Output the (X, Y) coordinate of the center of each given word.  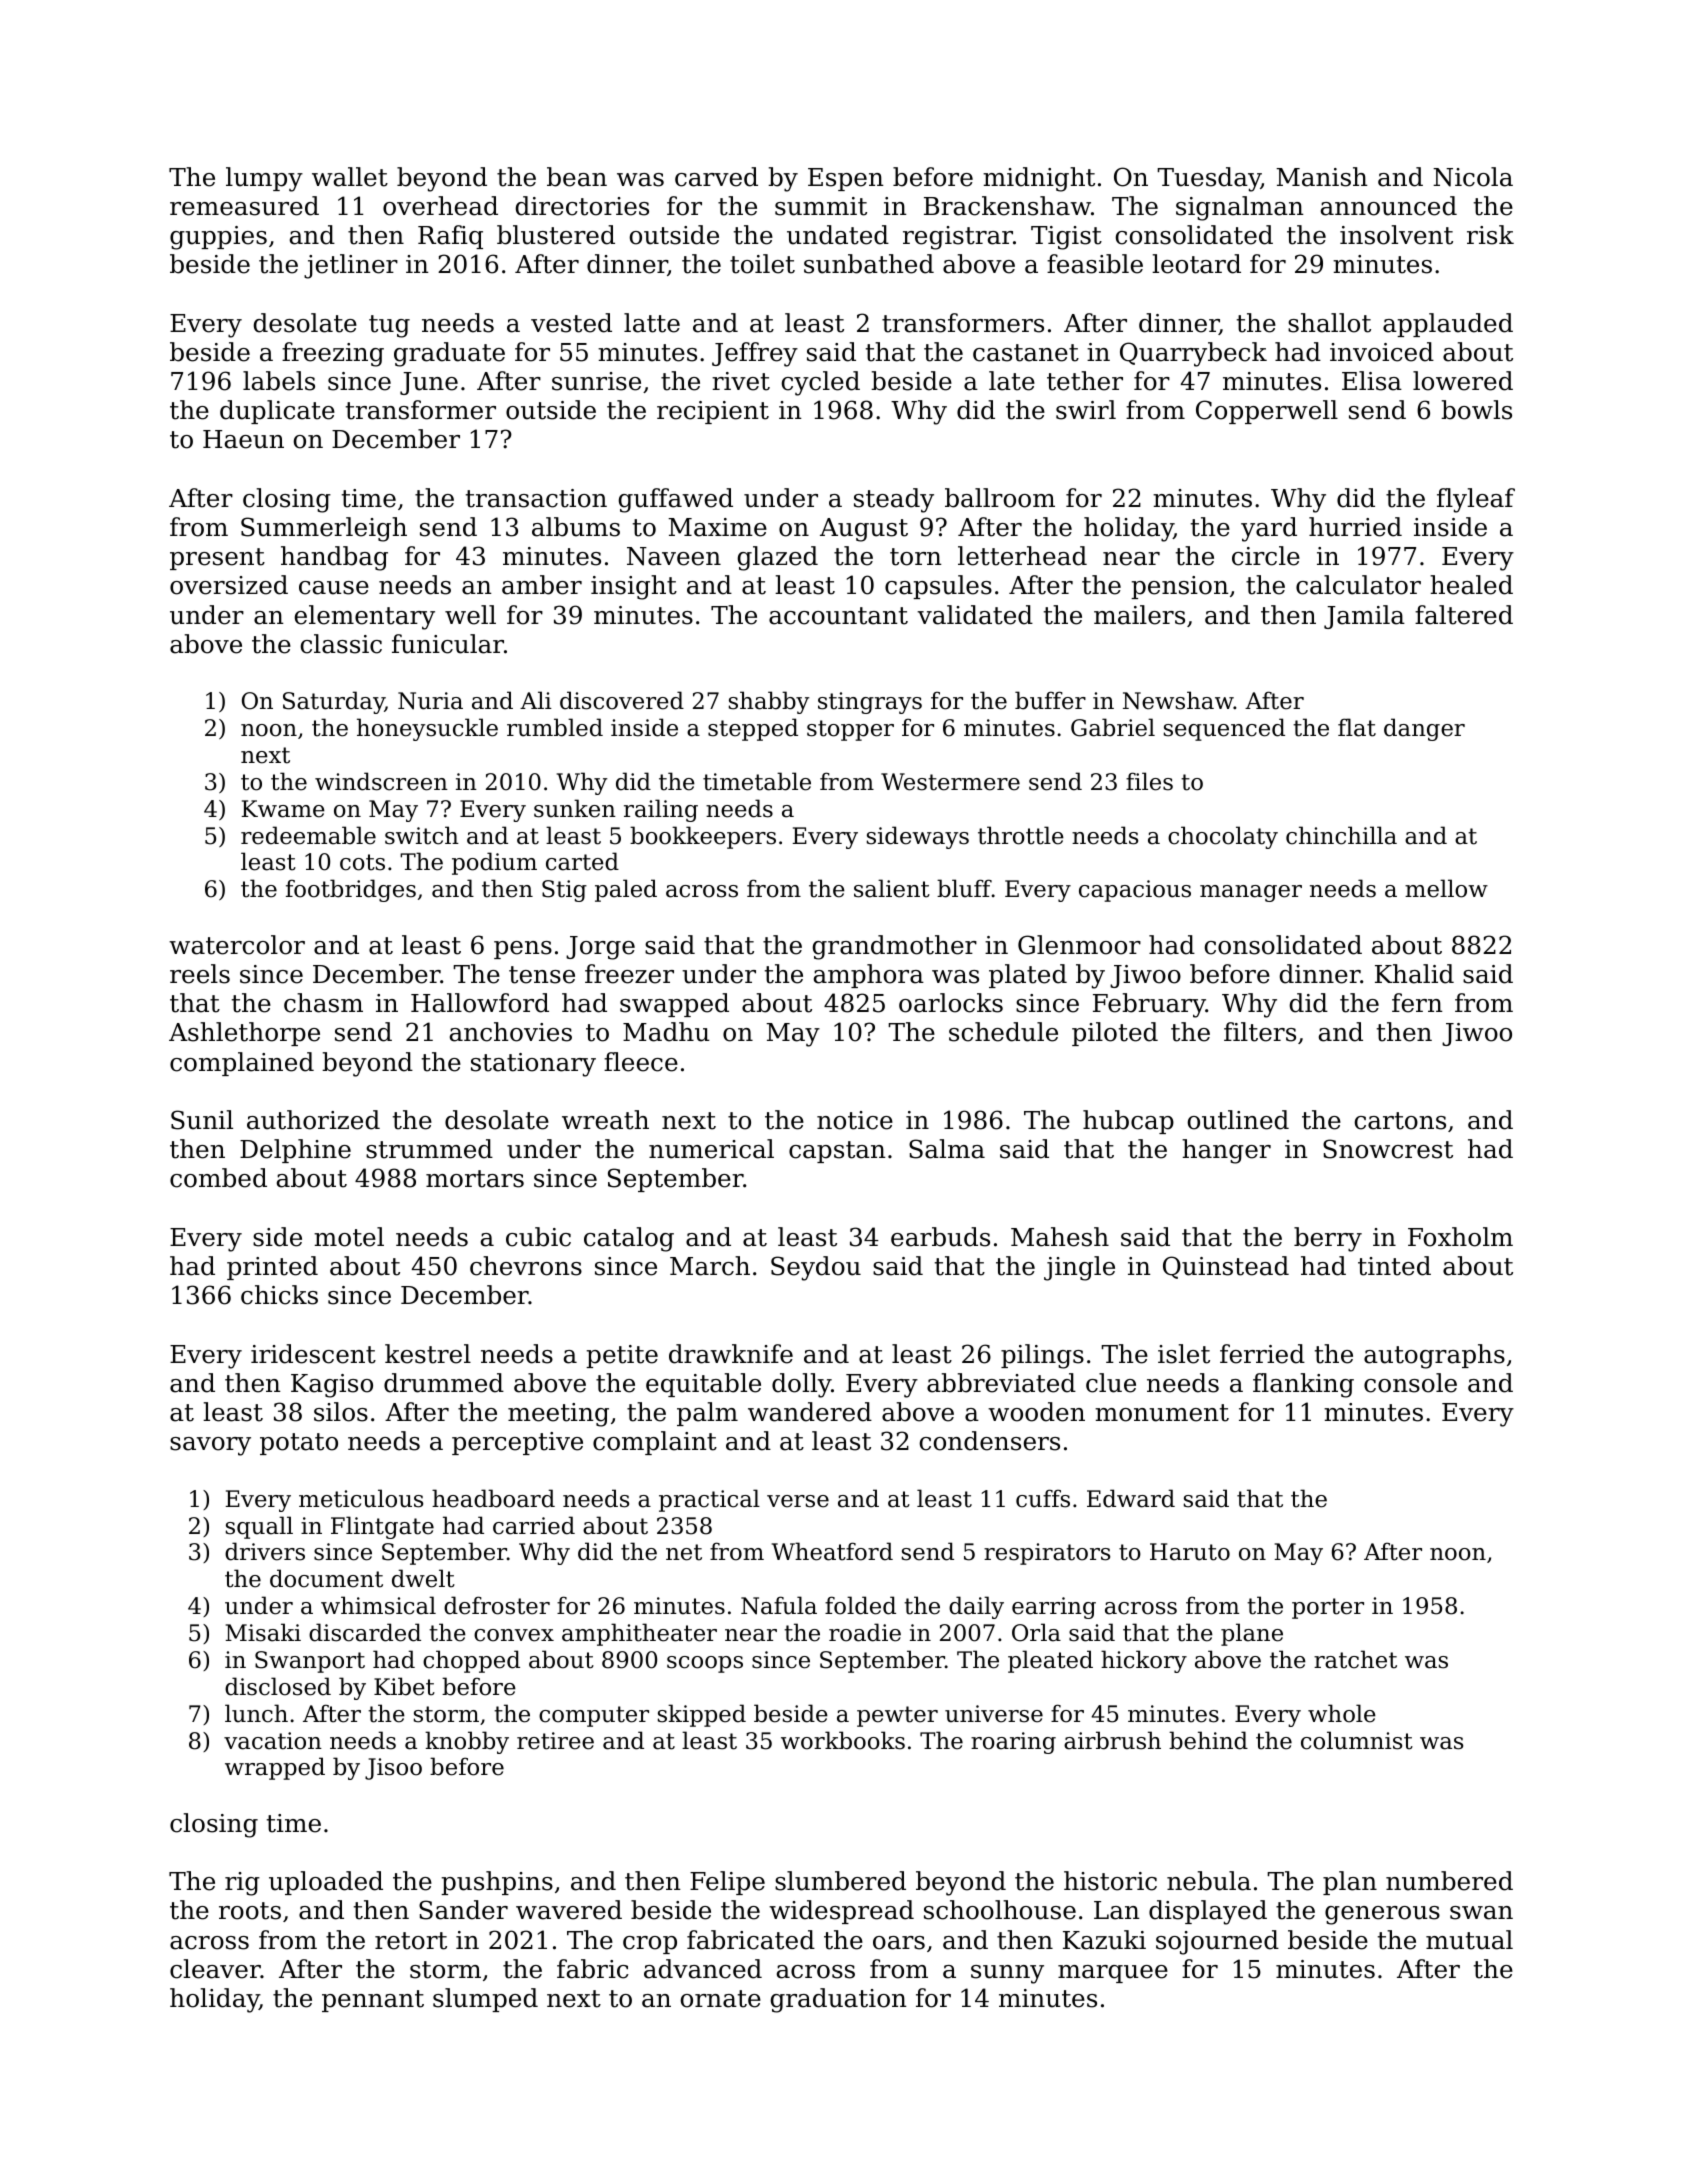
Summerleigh (324, 529)
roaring (1013, 1743)
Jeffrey (755, 354)
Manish (1322, 177)
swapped (674, 1005)
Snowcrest (1388, 1149)
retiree (555, 1741)
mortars (475, 1179)
